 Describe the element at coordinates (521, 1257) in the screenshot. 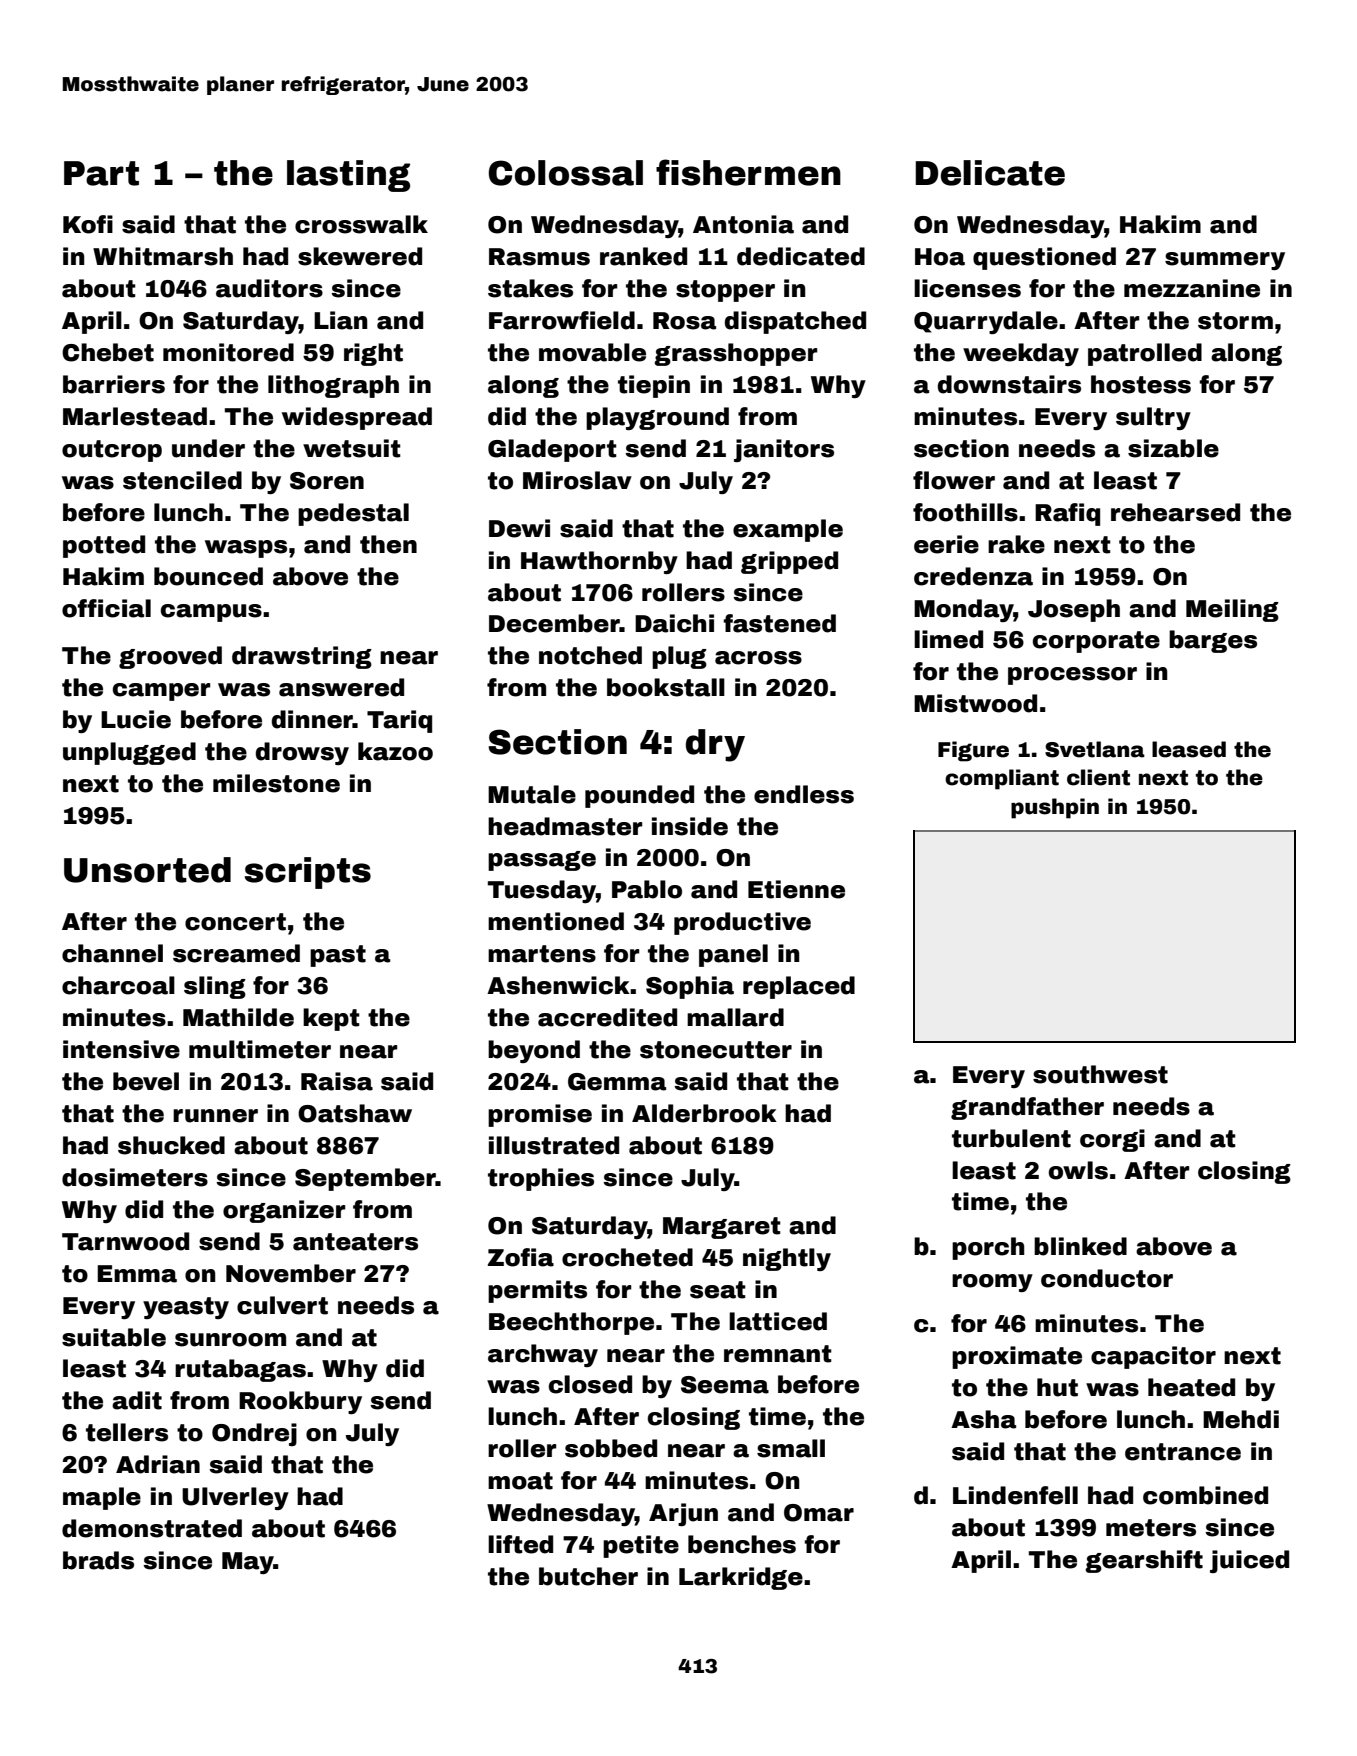

I see `Zofia` at that location.
